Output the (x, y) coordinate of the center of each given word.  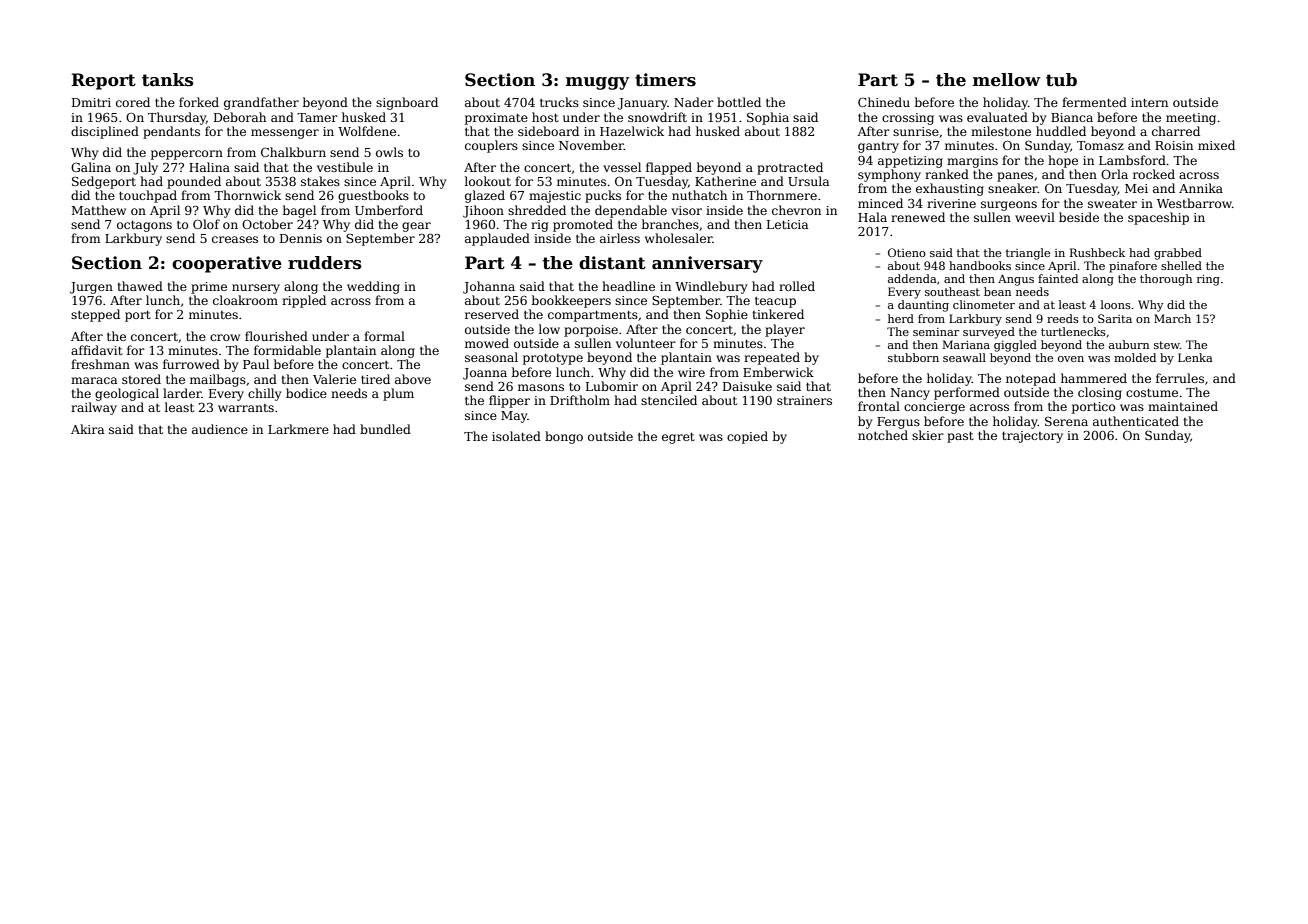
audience (220, 429)
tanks (168, 80)
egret (678, 438)
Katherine (725, 181)
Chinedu (884, 102)
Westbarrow (1194, 203)
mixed (1216, 145)
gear (416, 227)
